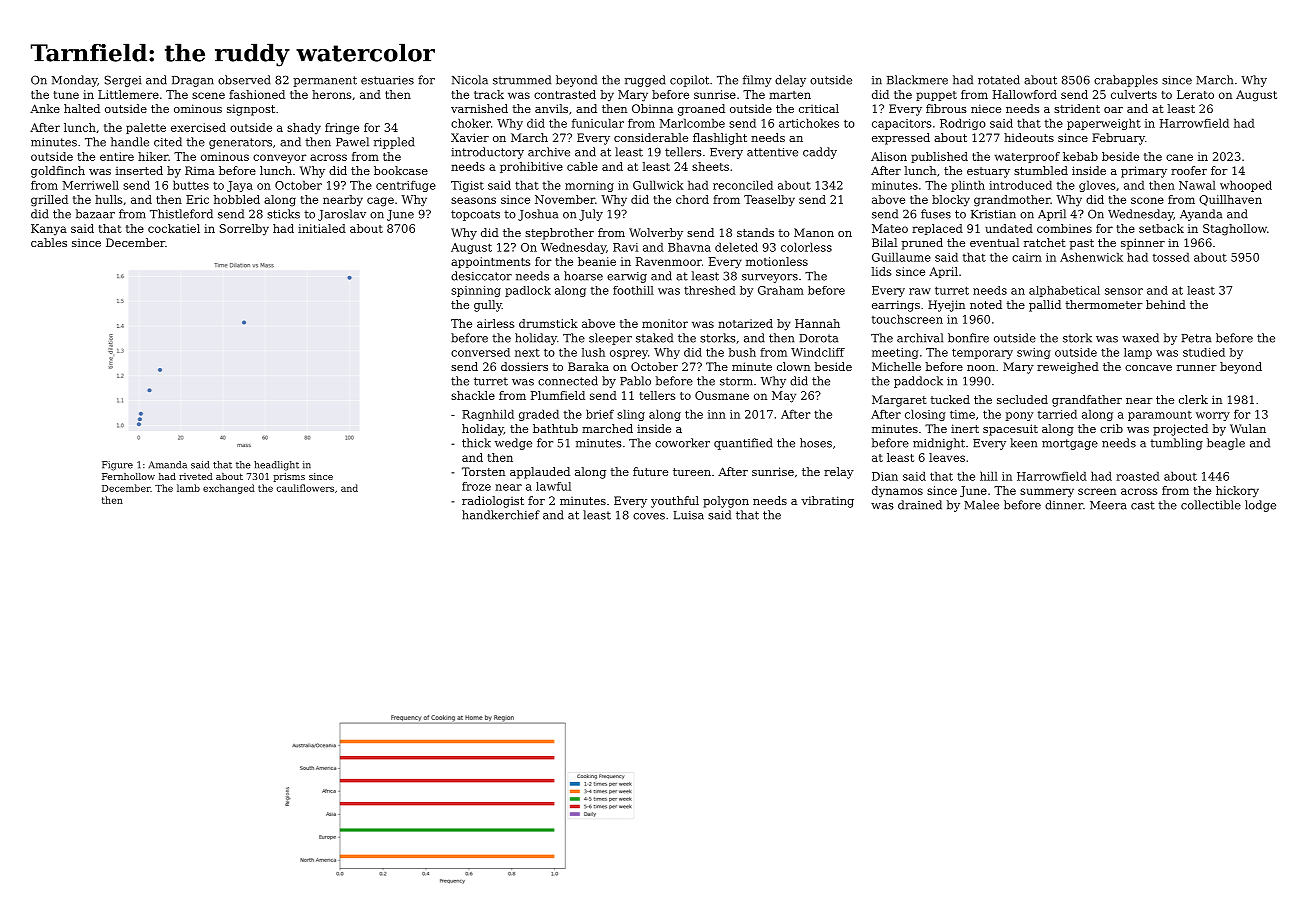  I want to click on cockatiel, so click(174, 228).
